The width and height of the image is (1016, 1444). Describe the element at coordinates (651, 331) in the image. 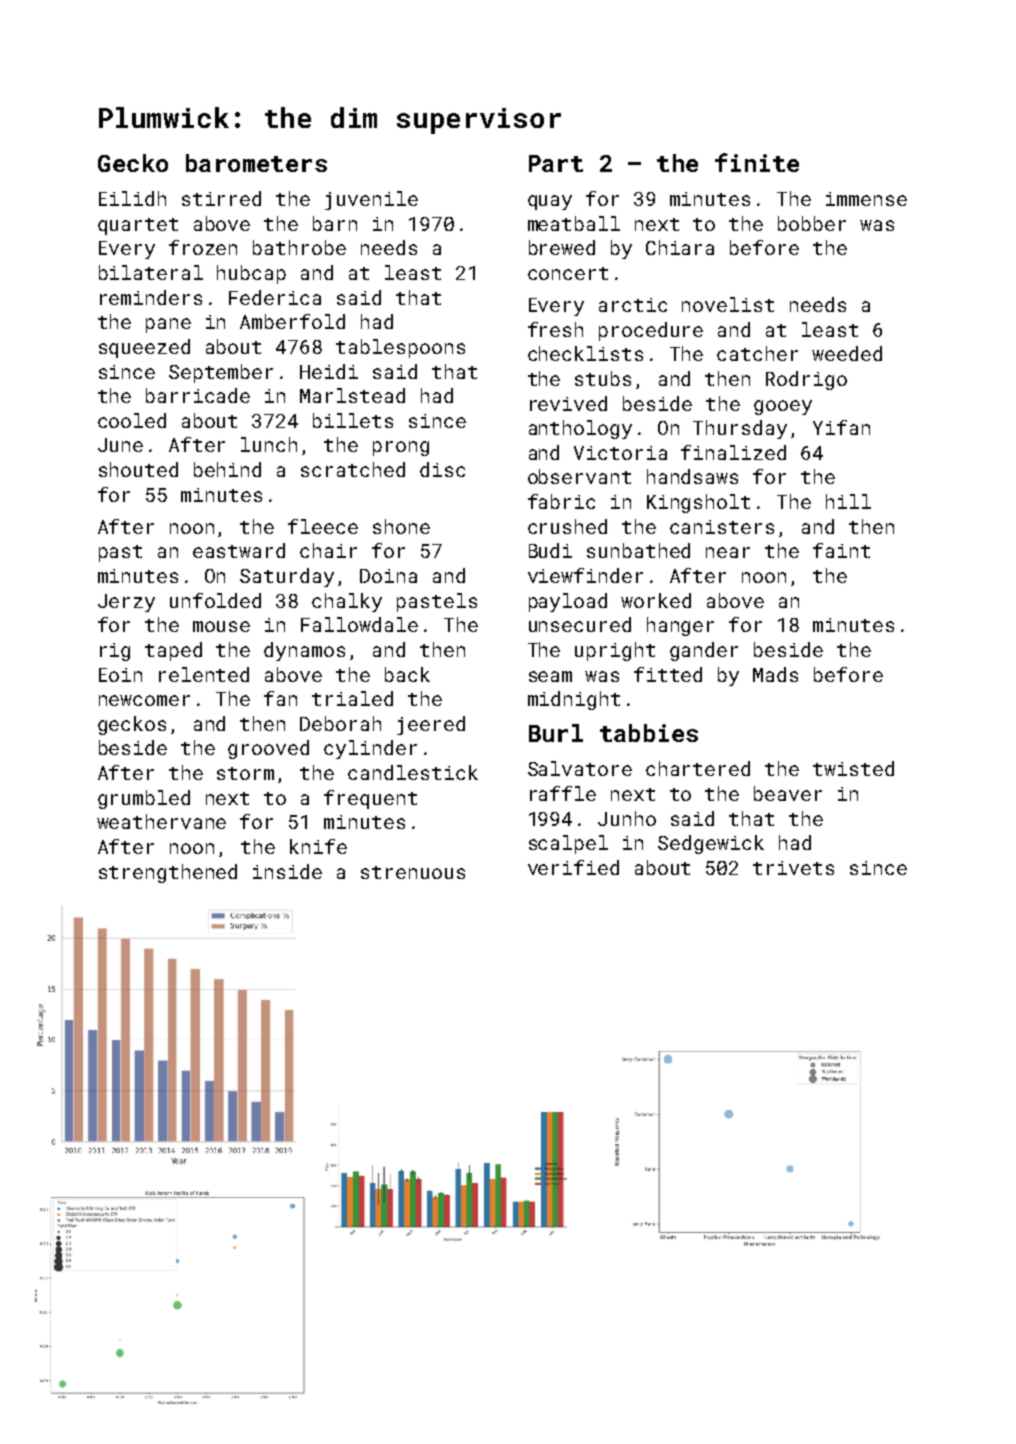

I see `procedure` at that location.
